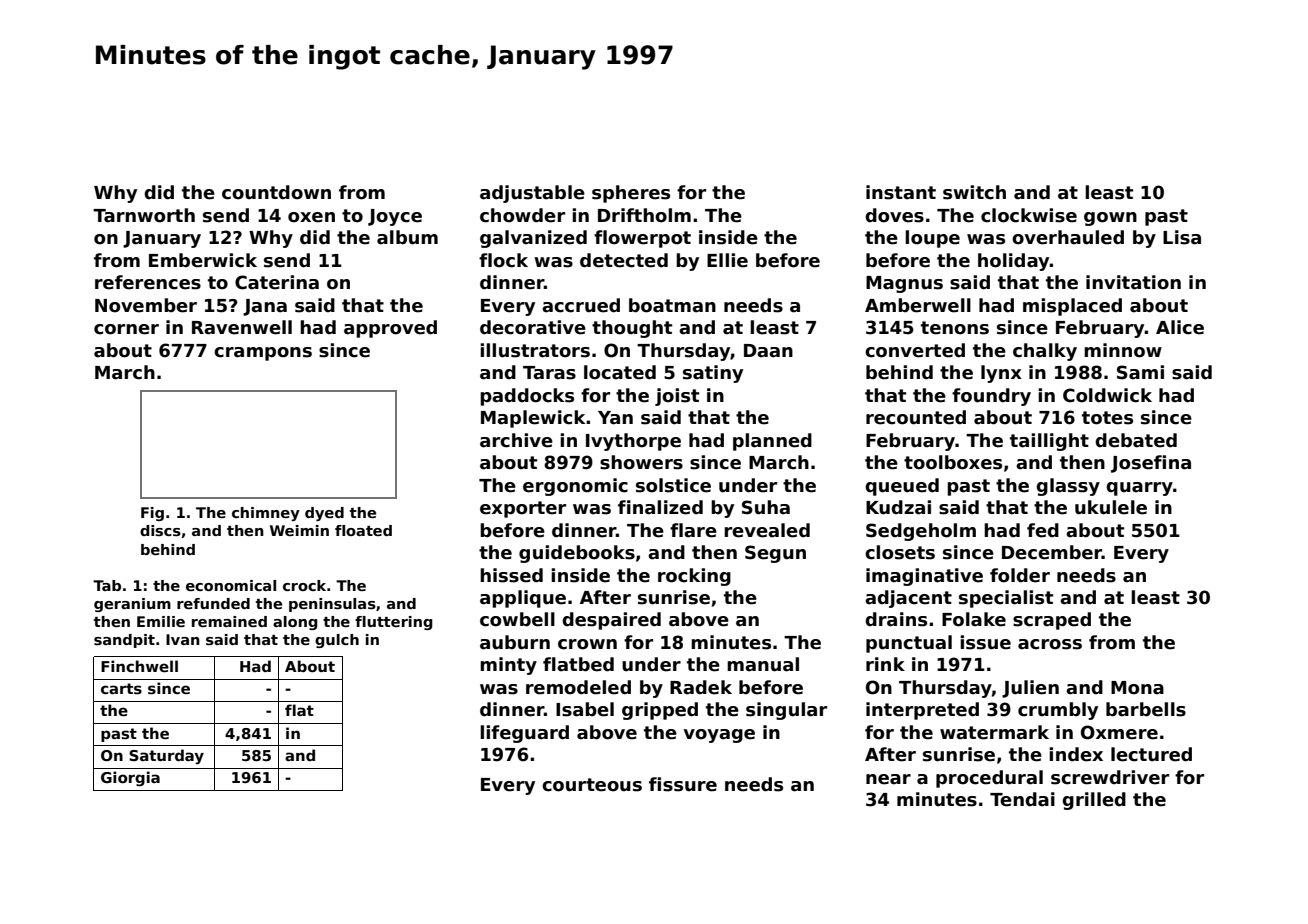 The image size is (1308, 924). What do you see at coordinates (632, 329) in the document?
I see `thought` at bounding box center [632, 329].
